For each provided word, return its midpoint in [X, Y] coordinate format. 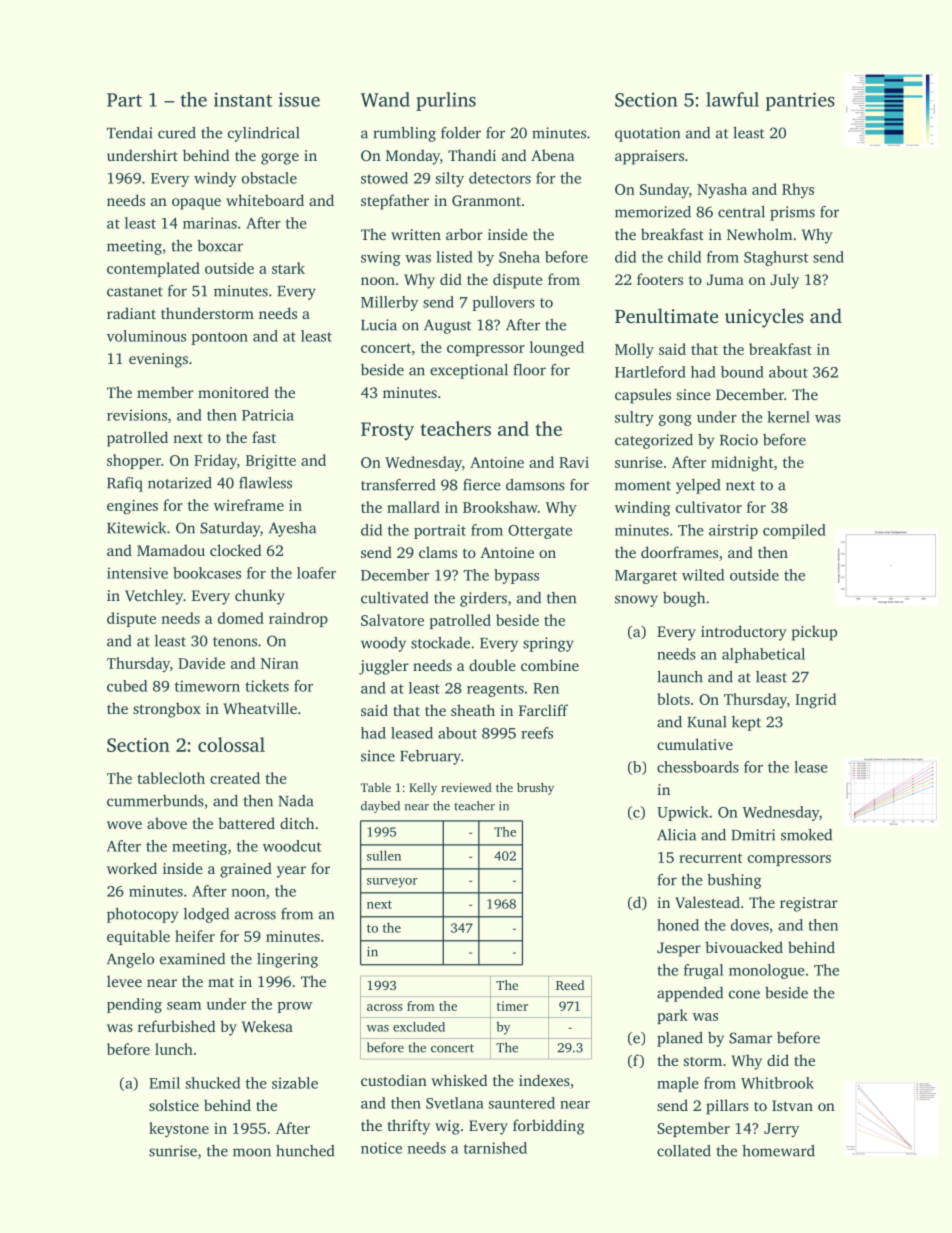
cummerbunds [155, 801]
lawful [732, 99]
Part [124, 100]
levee [124, 981]
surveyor [392, 883]
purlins [446, 101]
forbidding [548, 1127]
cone [744, 994]
